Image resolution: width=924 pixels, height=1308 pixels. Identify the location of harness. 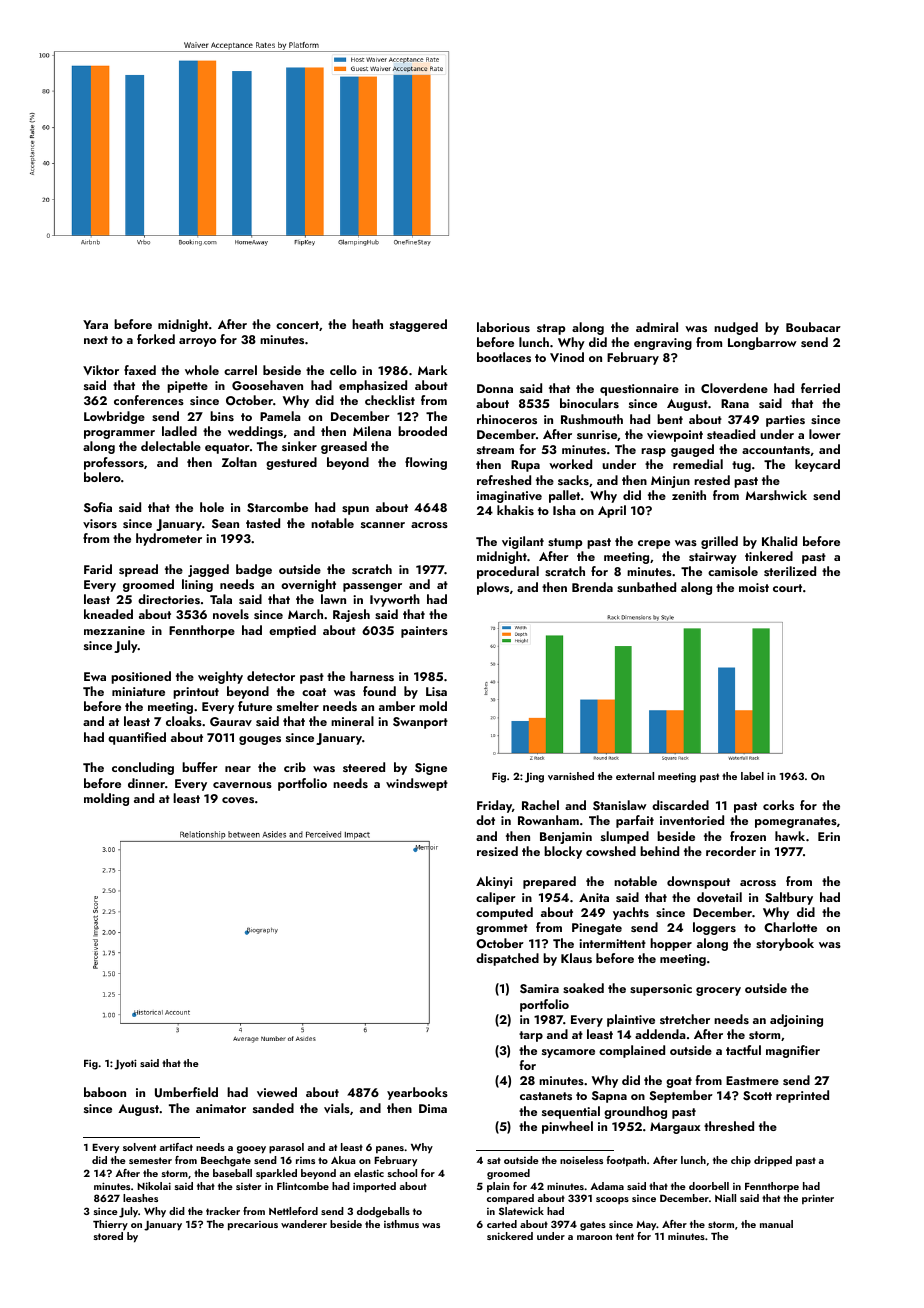
(372, 676).
